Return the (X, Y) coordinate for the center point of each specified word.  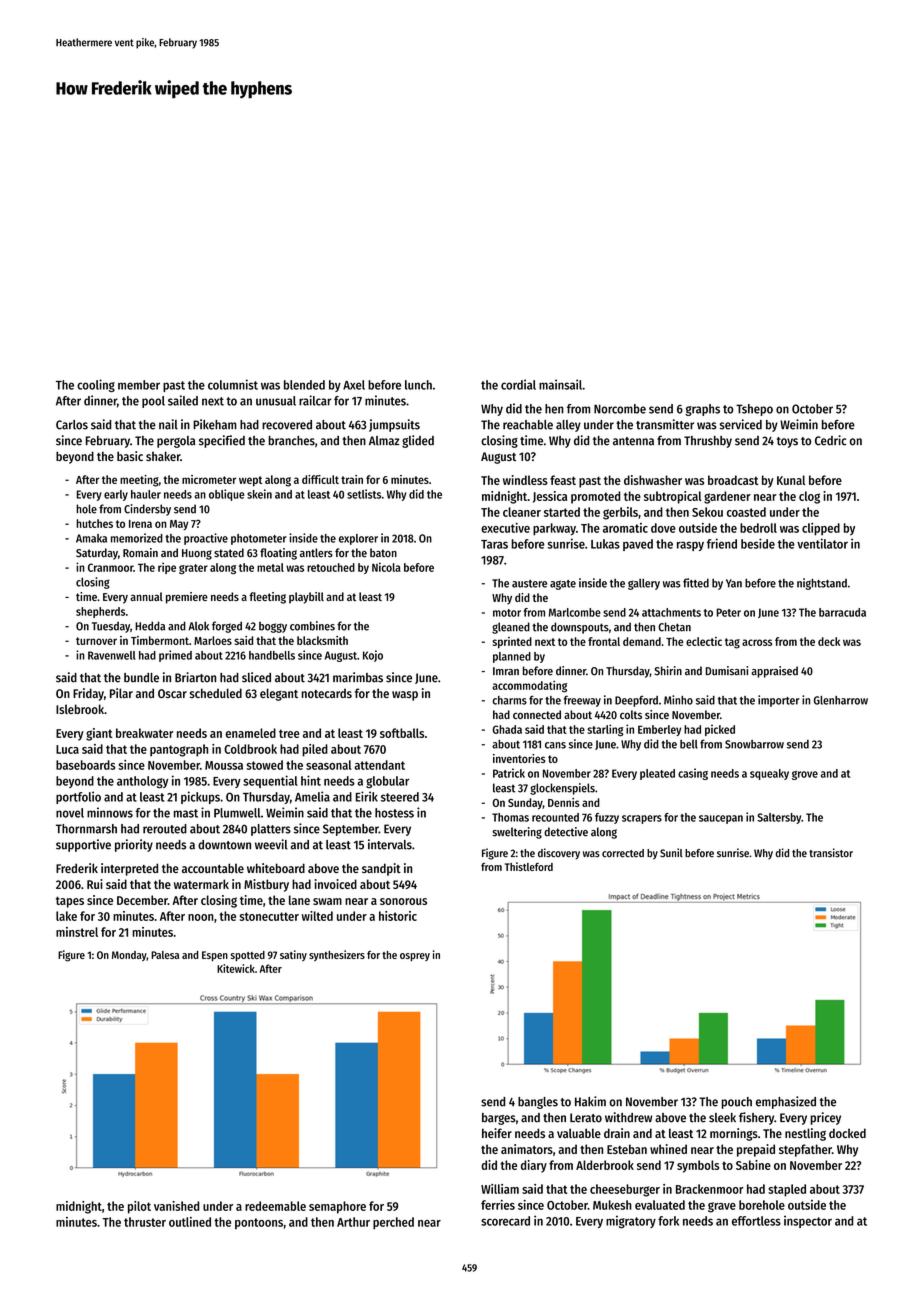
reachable (528, 425)
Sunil (671, 853)
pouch (736, 1103)
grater (193, 569)
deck (829, 641)
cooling (96, 385)
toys (787, 442)
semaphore (337, 1207)
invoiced (336, 884)
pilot (139, 1207)
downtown (224, 845)
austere (529, 584)
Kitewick (236, 968)
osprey (415, 957)
